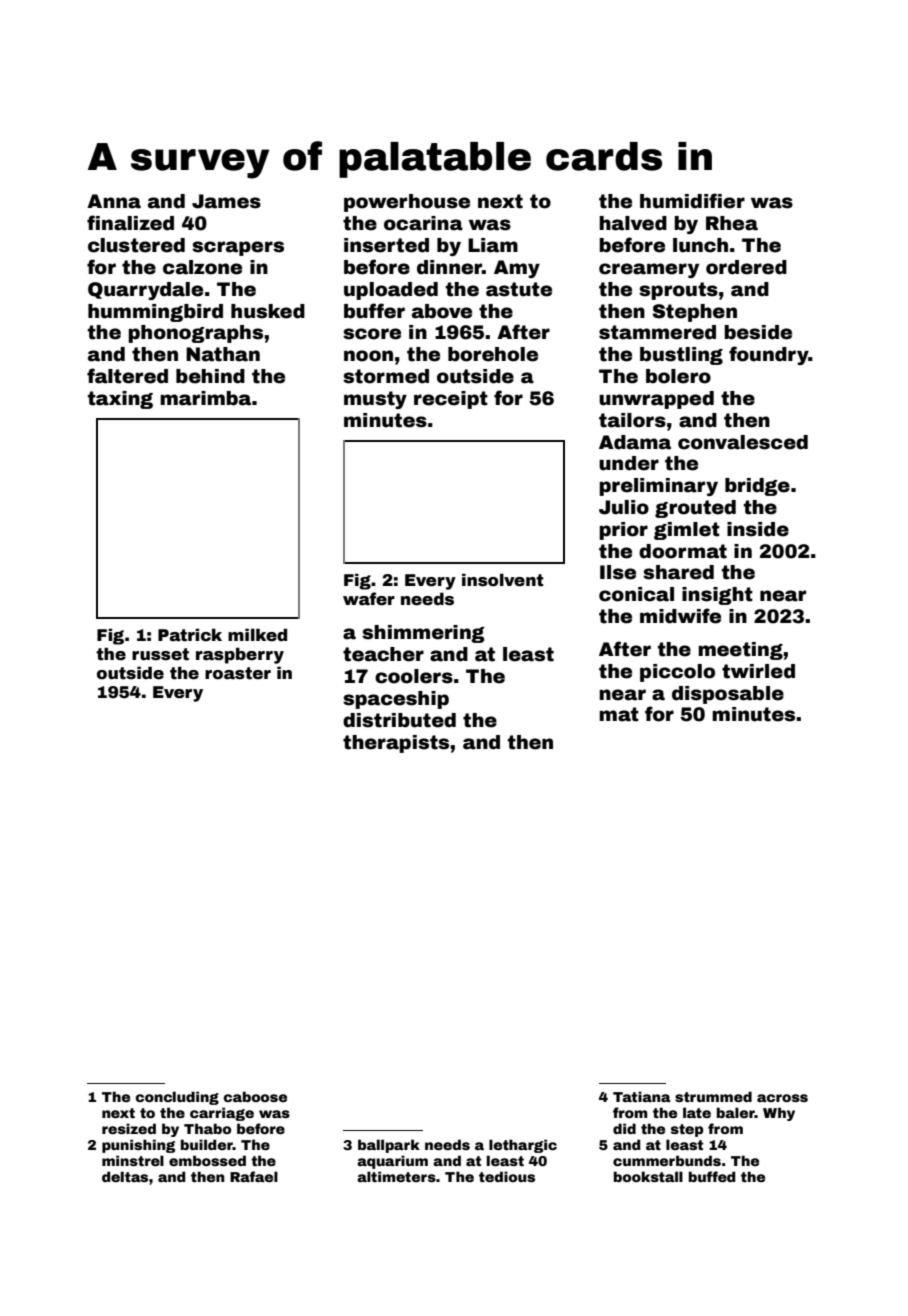  I want to click on Liam, so click(493, 245).
